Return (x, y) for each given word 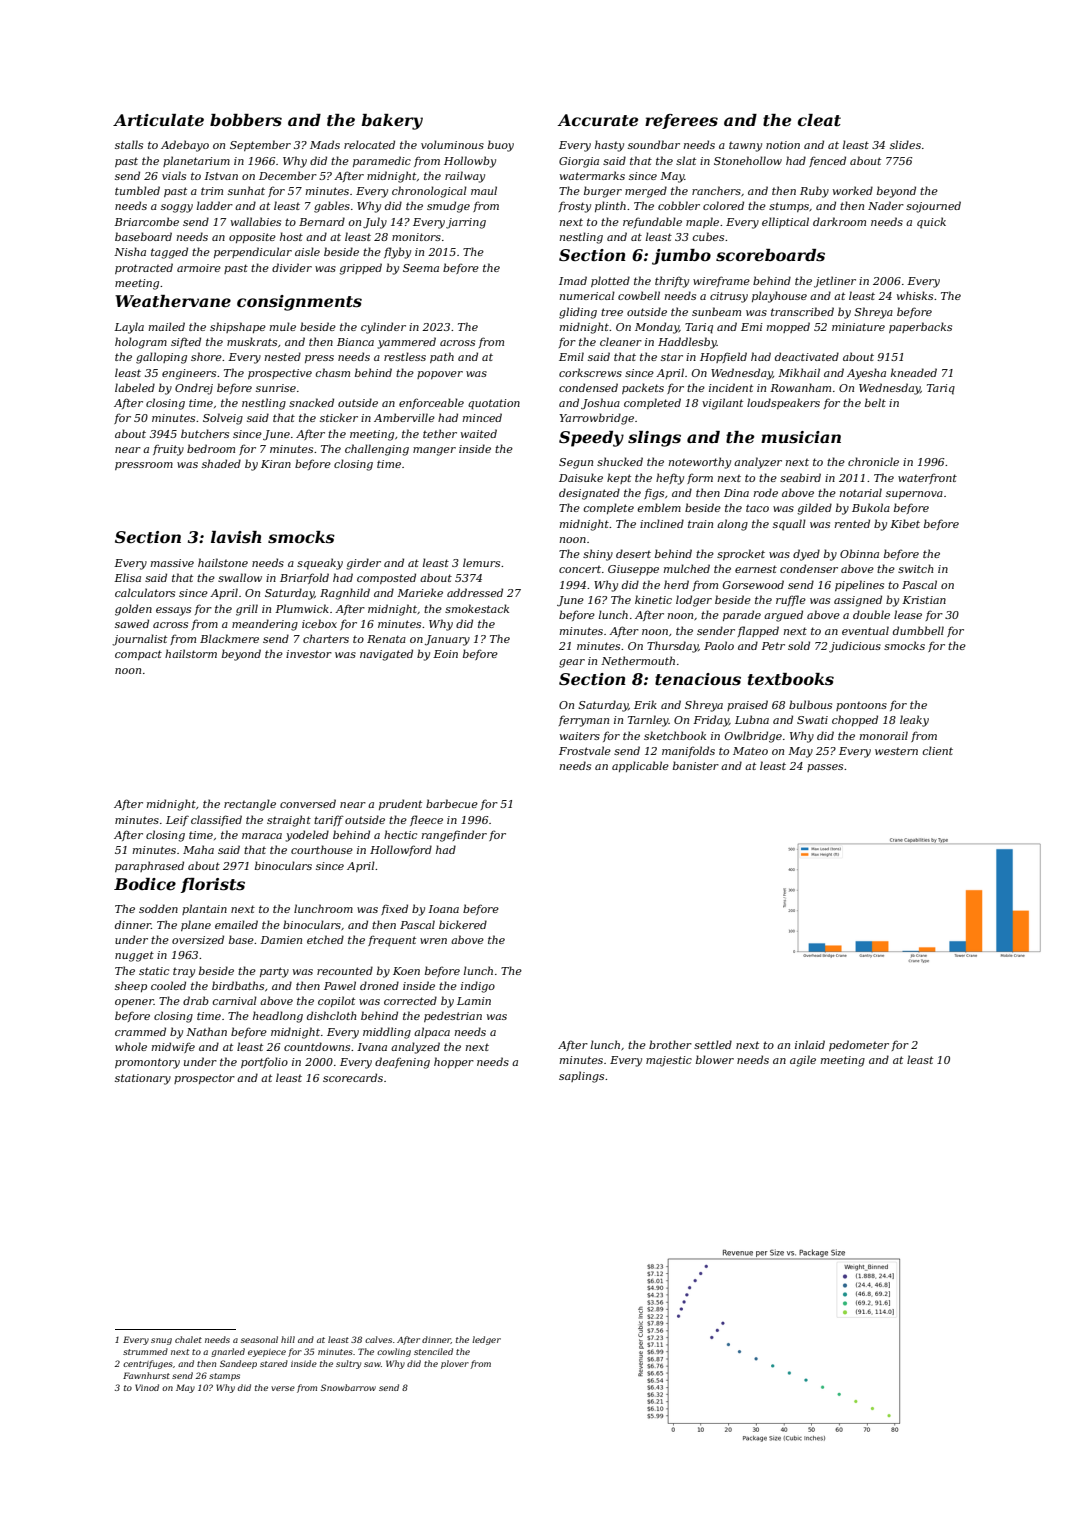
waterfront (927, 478)
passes (825, 768)
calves (378, 1339)
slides (905, 144)
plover (455, 1364)
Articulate (158, 120)
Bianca (355, 342)
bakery (392, 122)
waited (479, 433)
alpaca (432, 1032)
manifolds (688, 751)
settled (713, 1044)
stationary (143, 1079)
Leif (177, 820)
